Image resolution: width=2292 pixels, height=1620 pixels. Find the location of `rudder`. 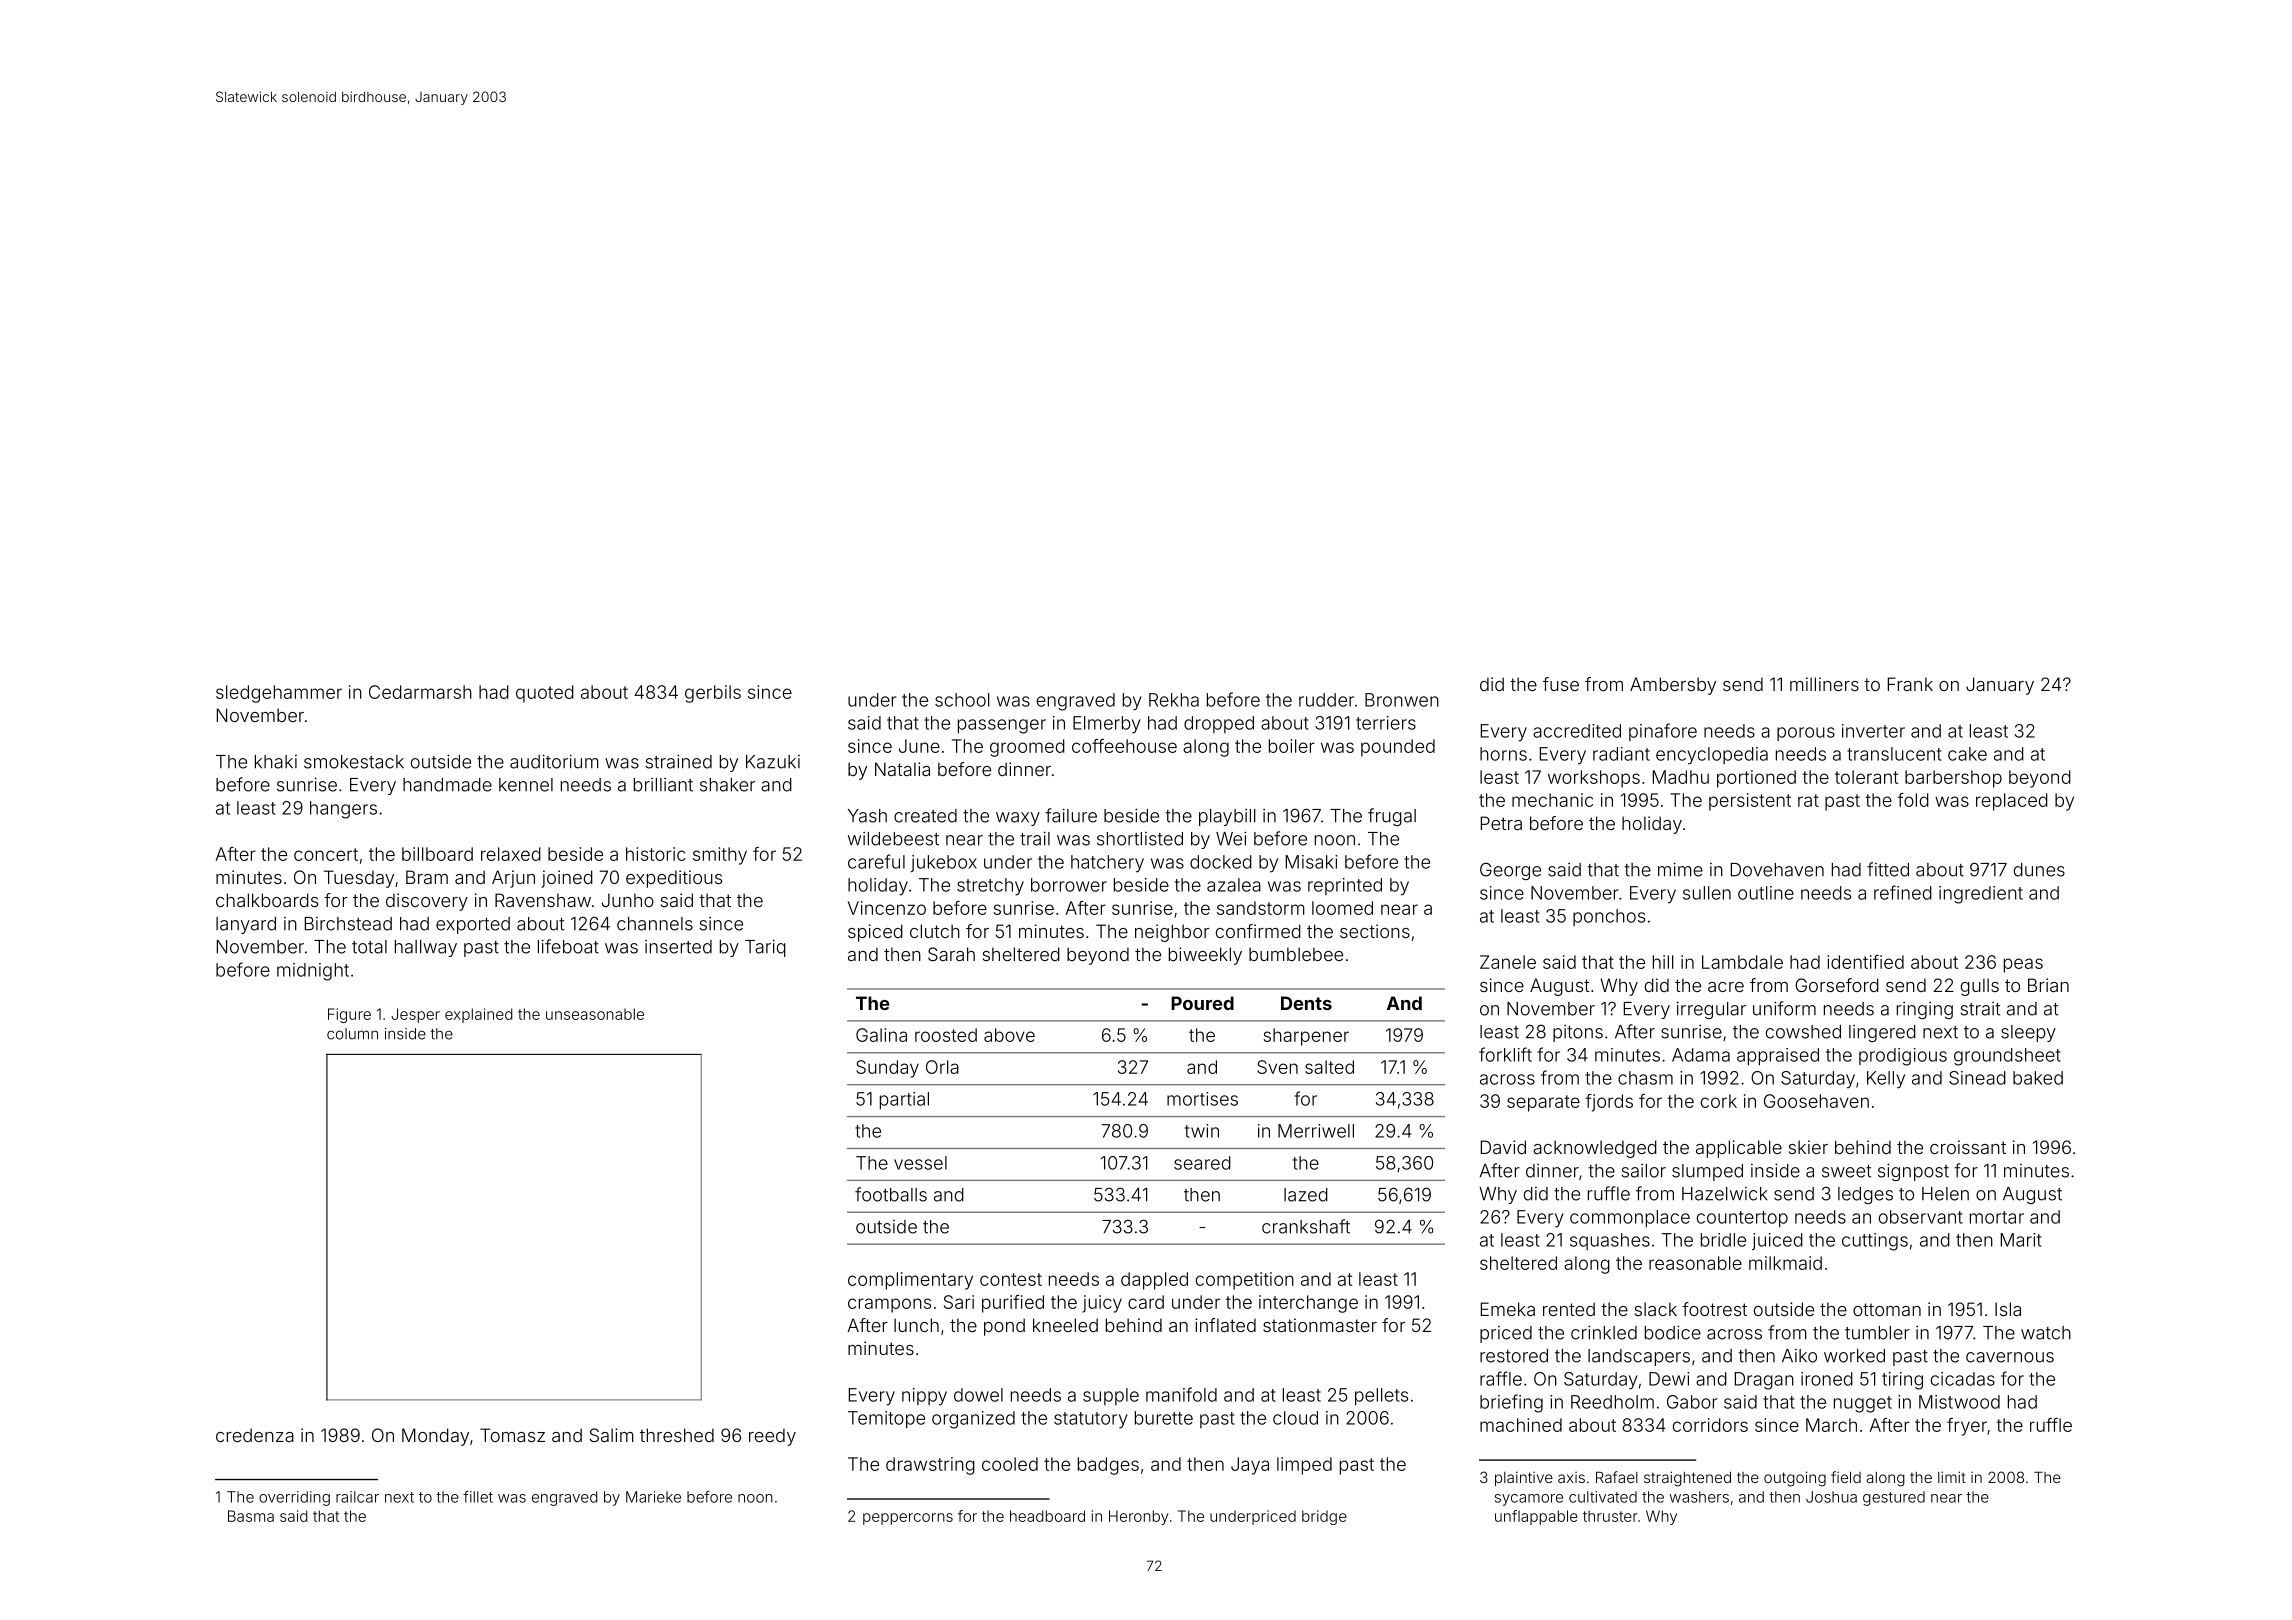

rudder is located at coordinates (1326, 700).
